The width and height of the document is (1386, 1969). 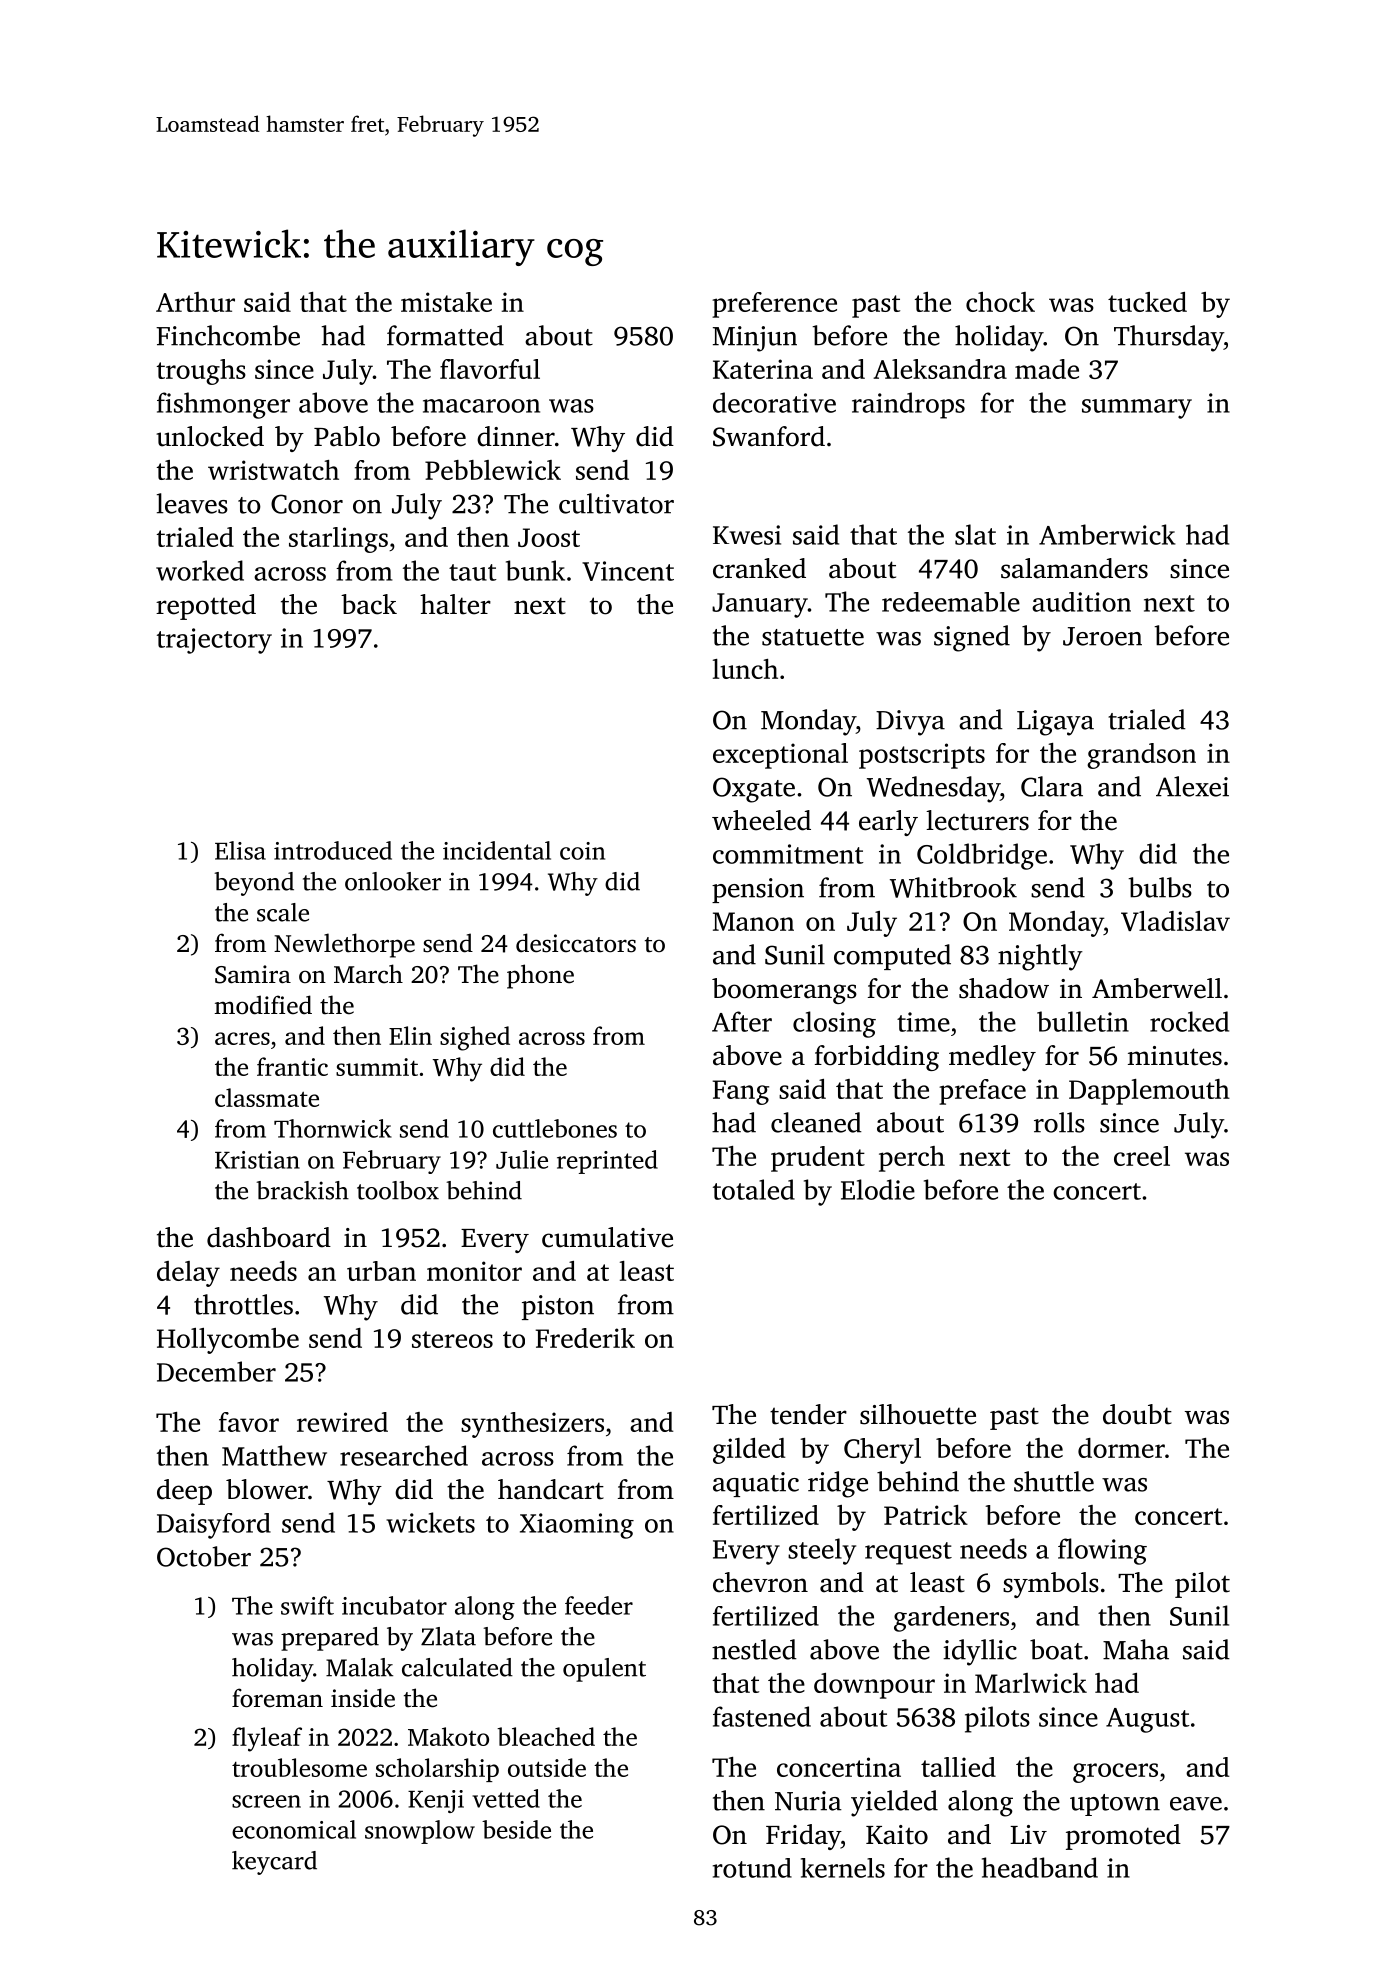 What do you see at coordinates (240, 850) in the document?
I see `Elisa` at bounding box center [240, 850].
